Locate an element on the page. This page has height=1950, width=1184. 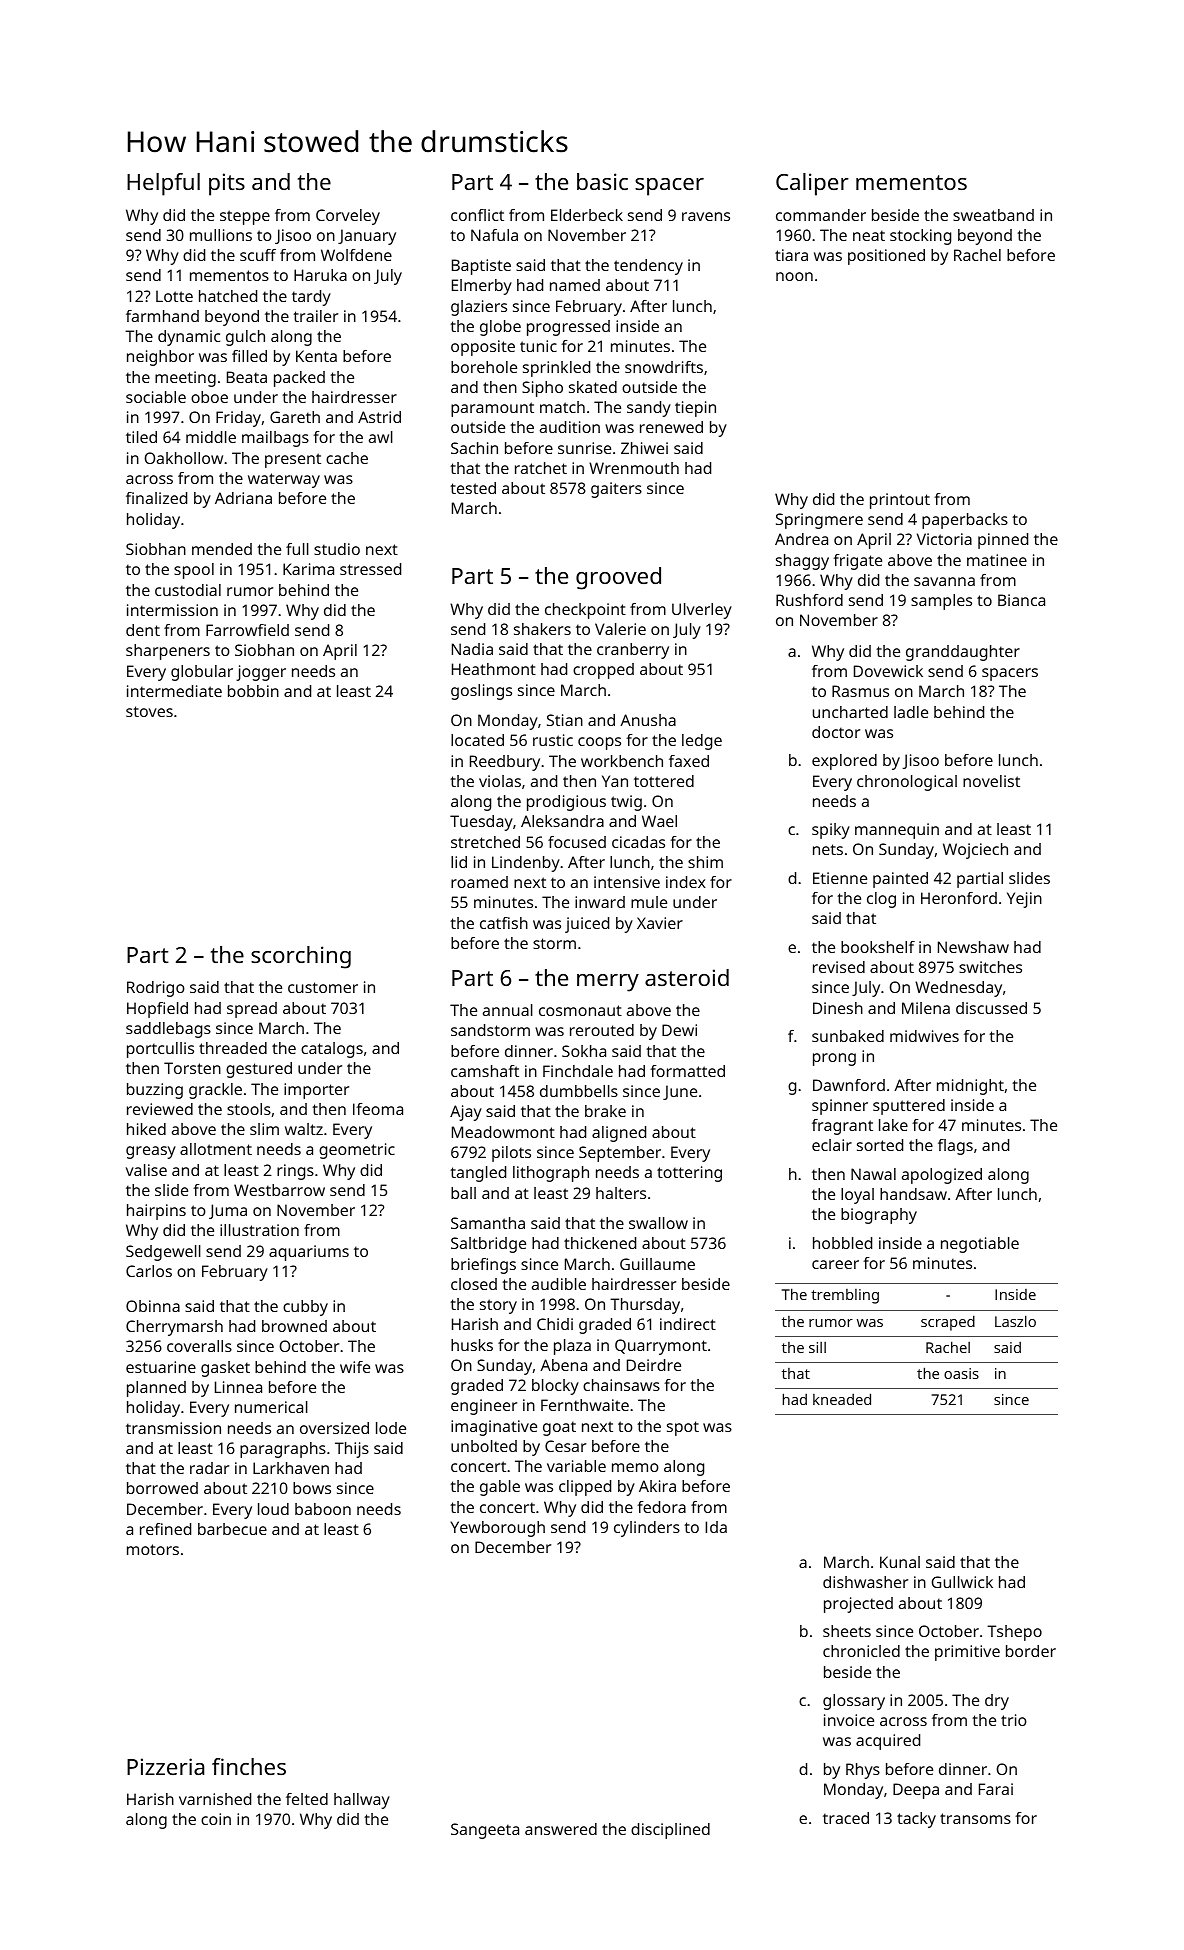
positioned is located at coordinates (886, 257).
